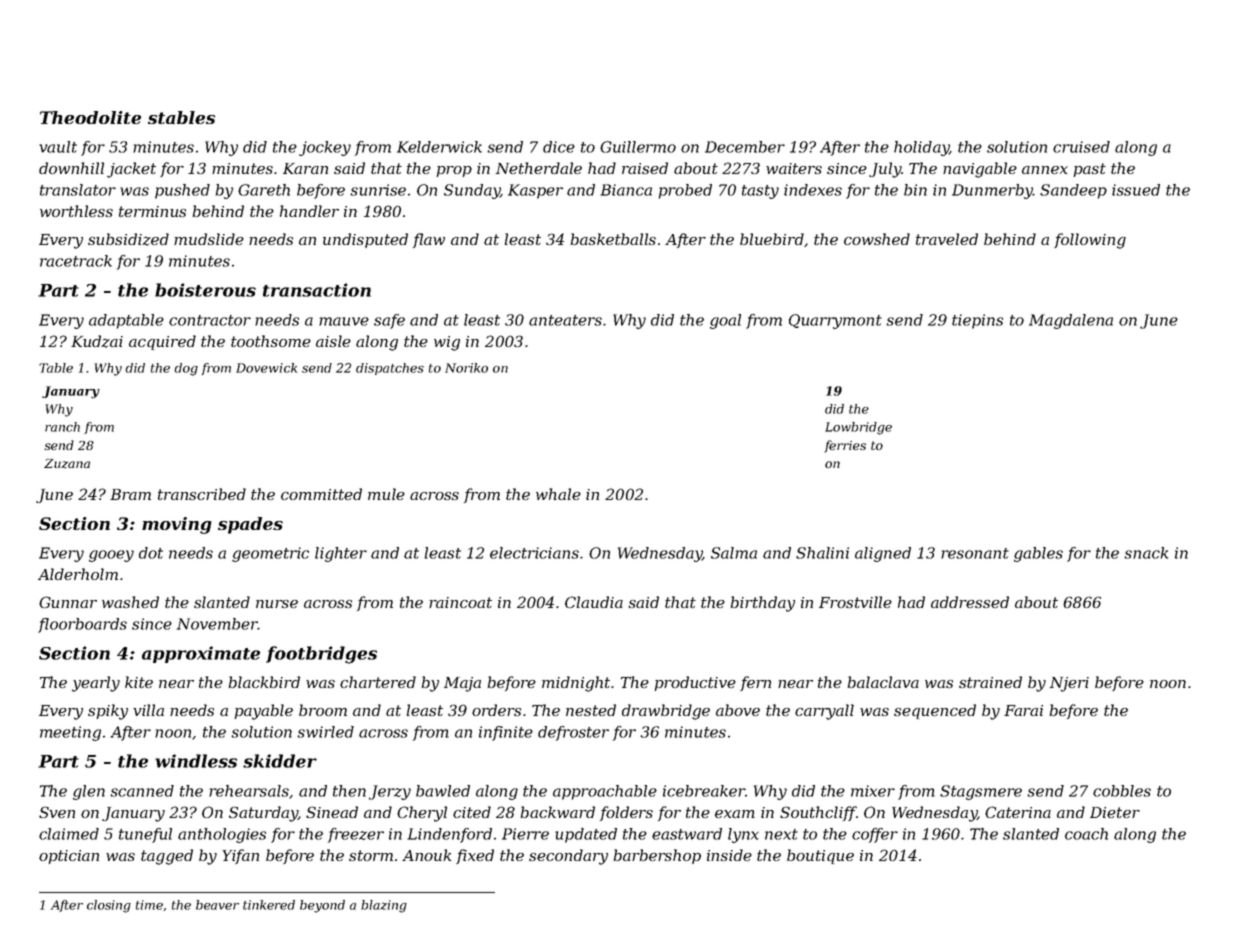 The width and height of the screenshot is (1233, 952). Describe the element at coordinates (62, 427) in the screenshot. I see `ranch` at that location.
